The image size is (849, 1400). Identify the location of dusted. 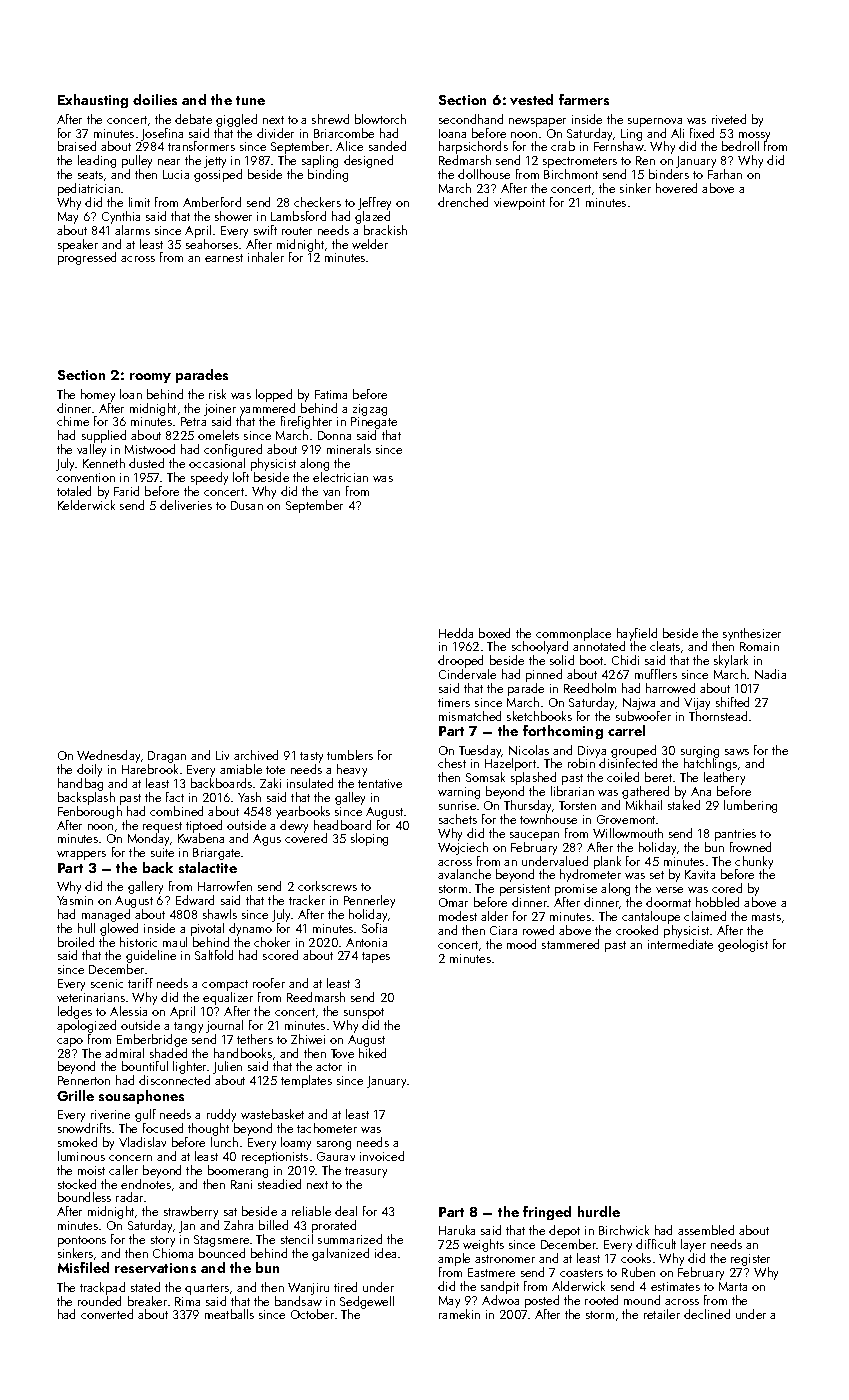
(146, 463).
